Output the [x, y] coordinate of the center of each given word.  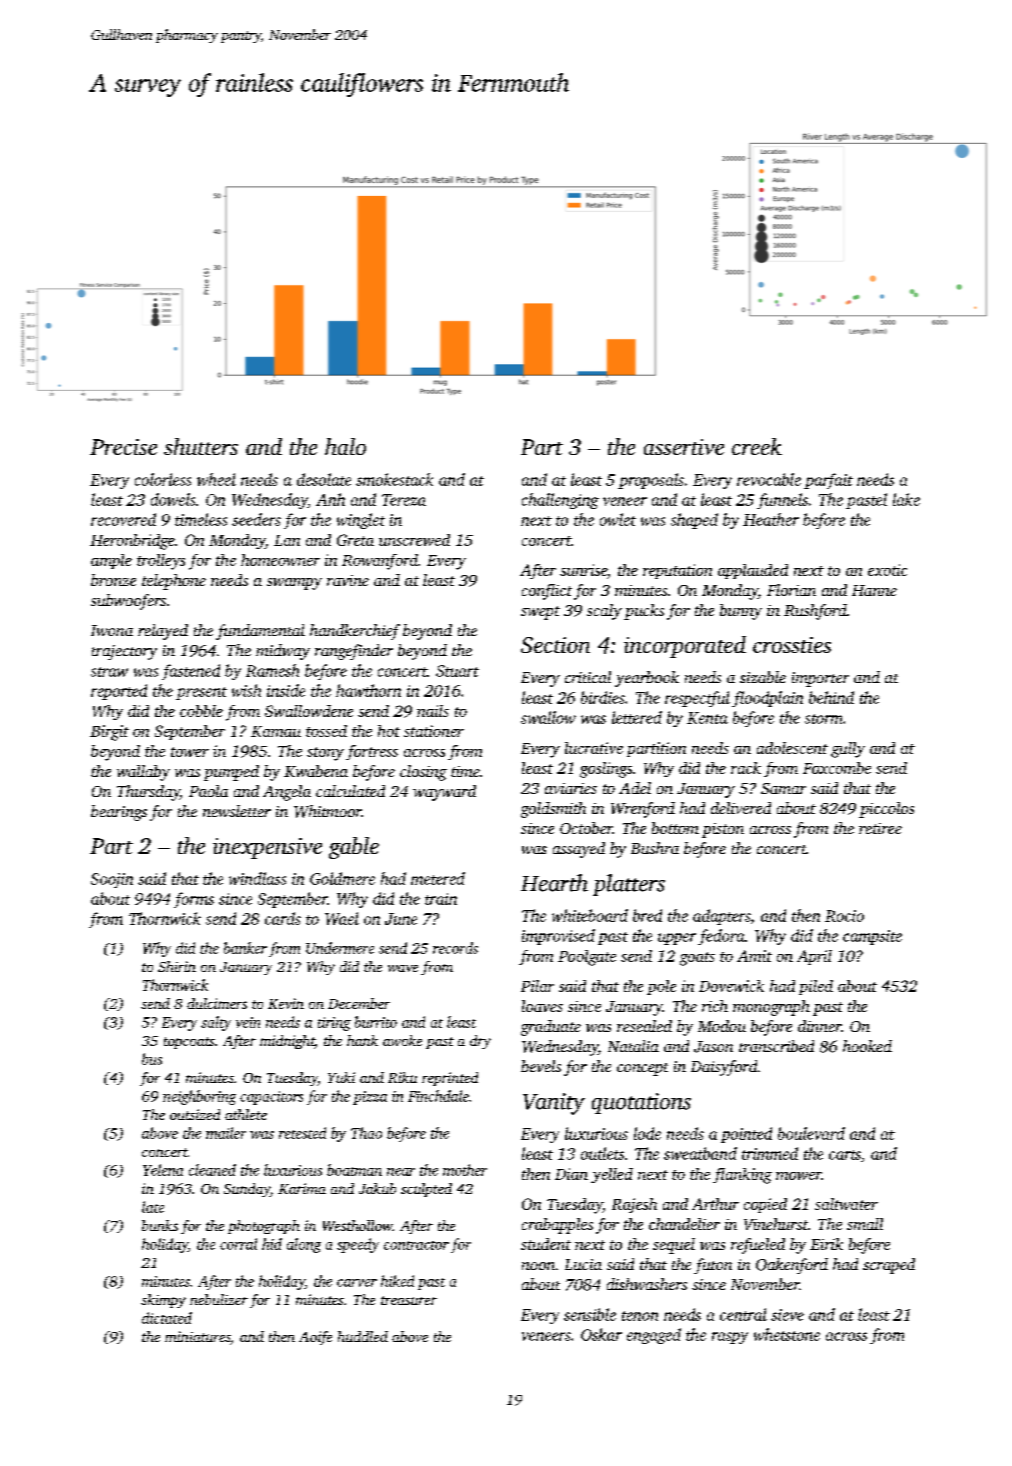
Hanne [874, 590]
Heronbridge [132, 542]
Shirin [177, 966]
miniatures [198, 1338]
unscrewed [414, 540]
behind [831, 697]
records [455, 948]
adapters [721, 917]
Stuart [457, 671]
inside [286, 690]
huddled [363, 1336]
